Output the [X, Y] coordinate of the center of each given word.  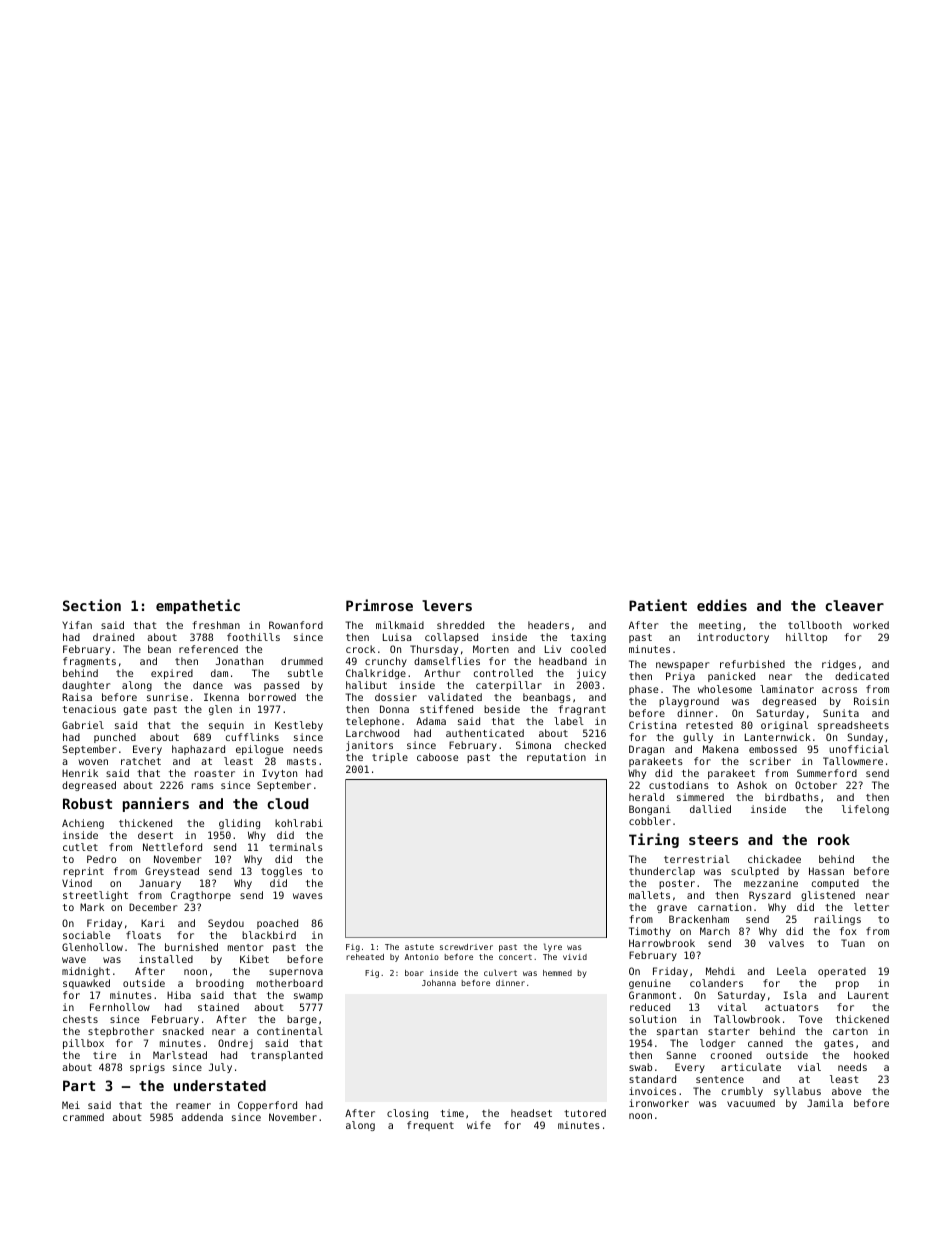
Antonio [422, 957]
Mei [71, 1105]
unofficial [859, 749]
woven [93, 762]
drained [113, 637]
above [846, 1091]
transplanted [287, 1056]
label [569, 721]
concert [515, 957]
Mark [92, 907]
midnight [86, 972]
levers [447, 605]
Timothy [650, 932]
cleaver [854, 605]
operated [842, 972]
